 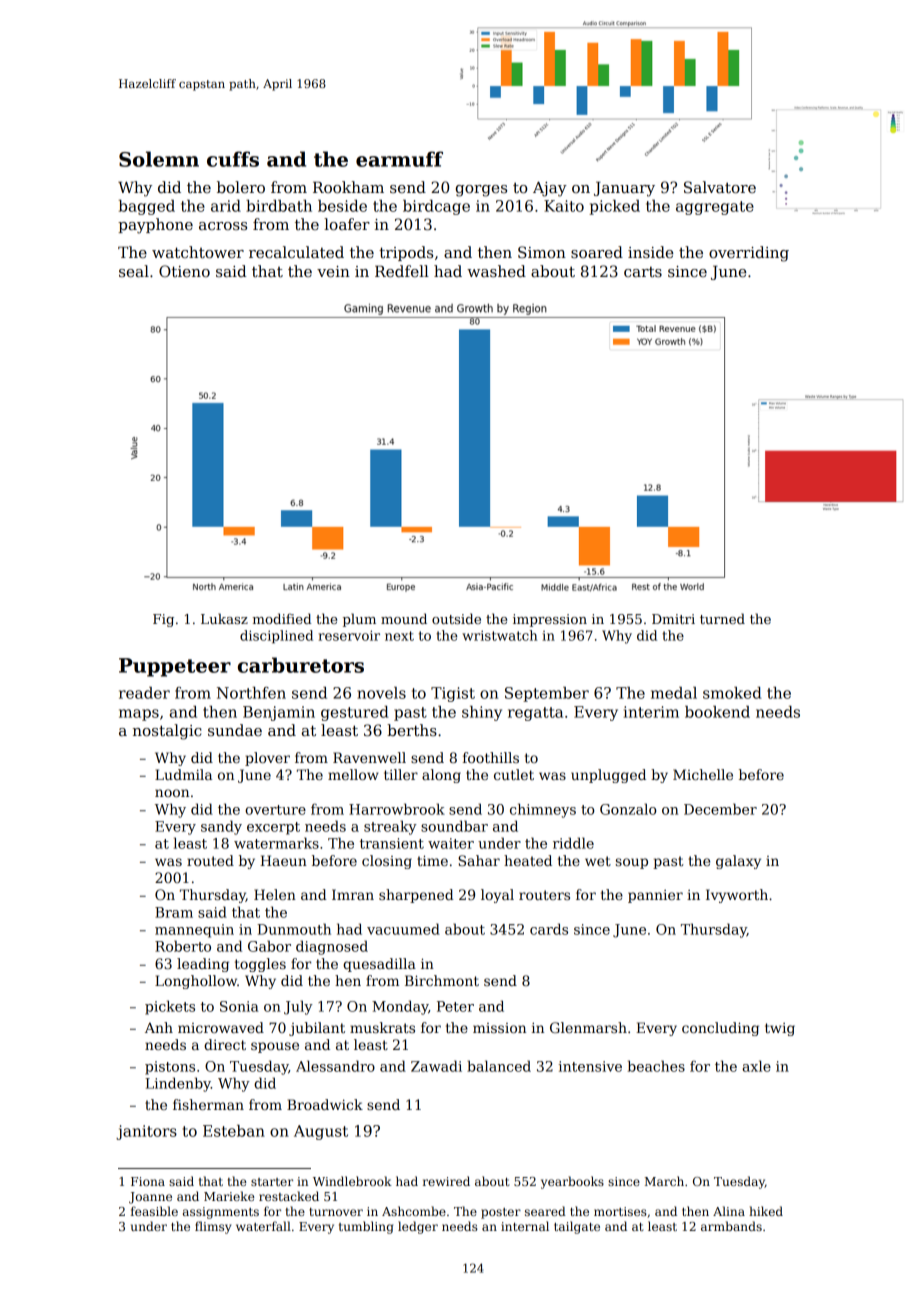 What do you see at coordinates (577, 1227) in the screenshot?
I see `tailgate` at bounding box center [577, 1227].
